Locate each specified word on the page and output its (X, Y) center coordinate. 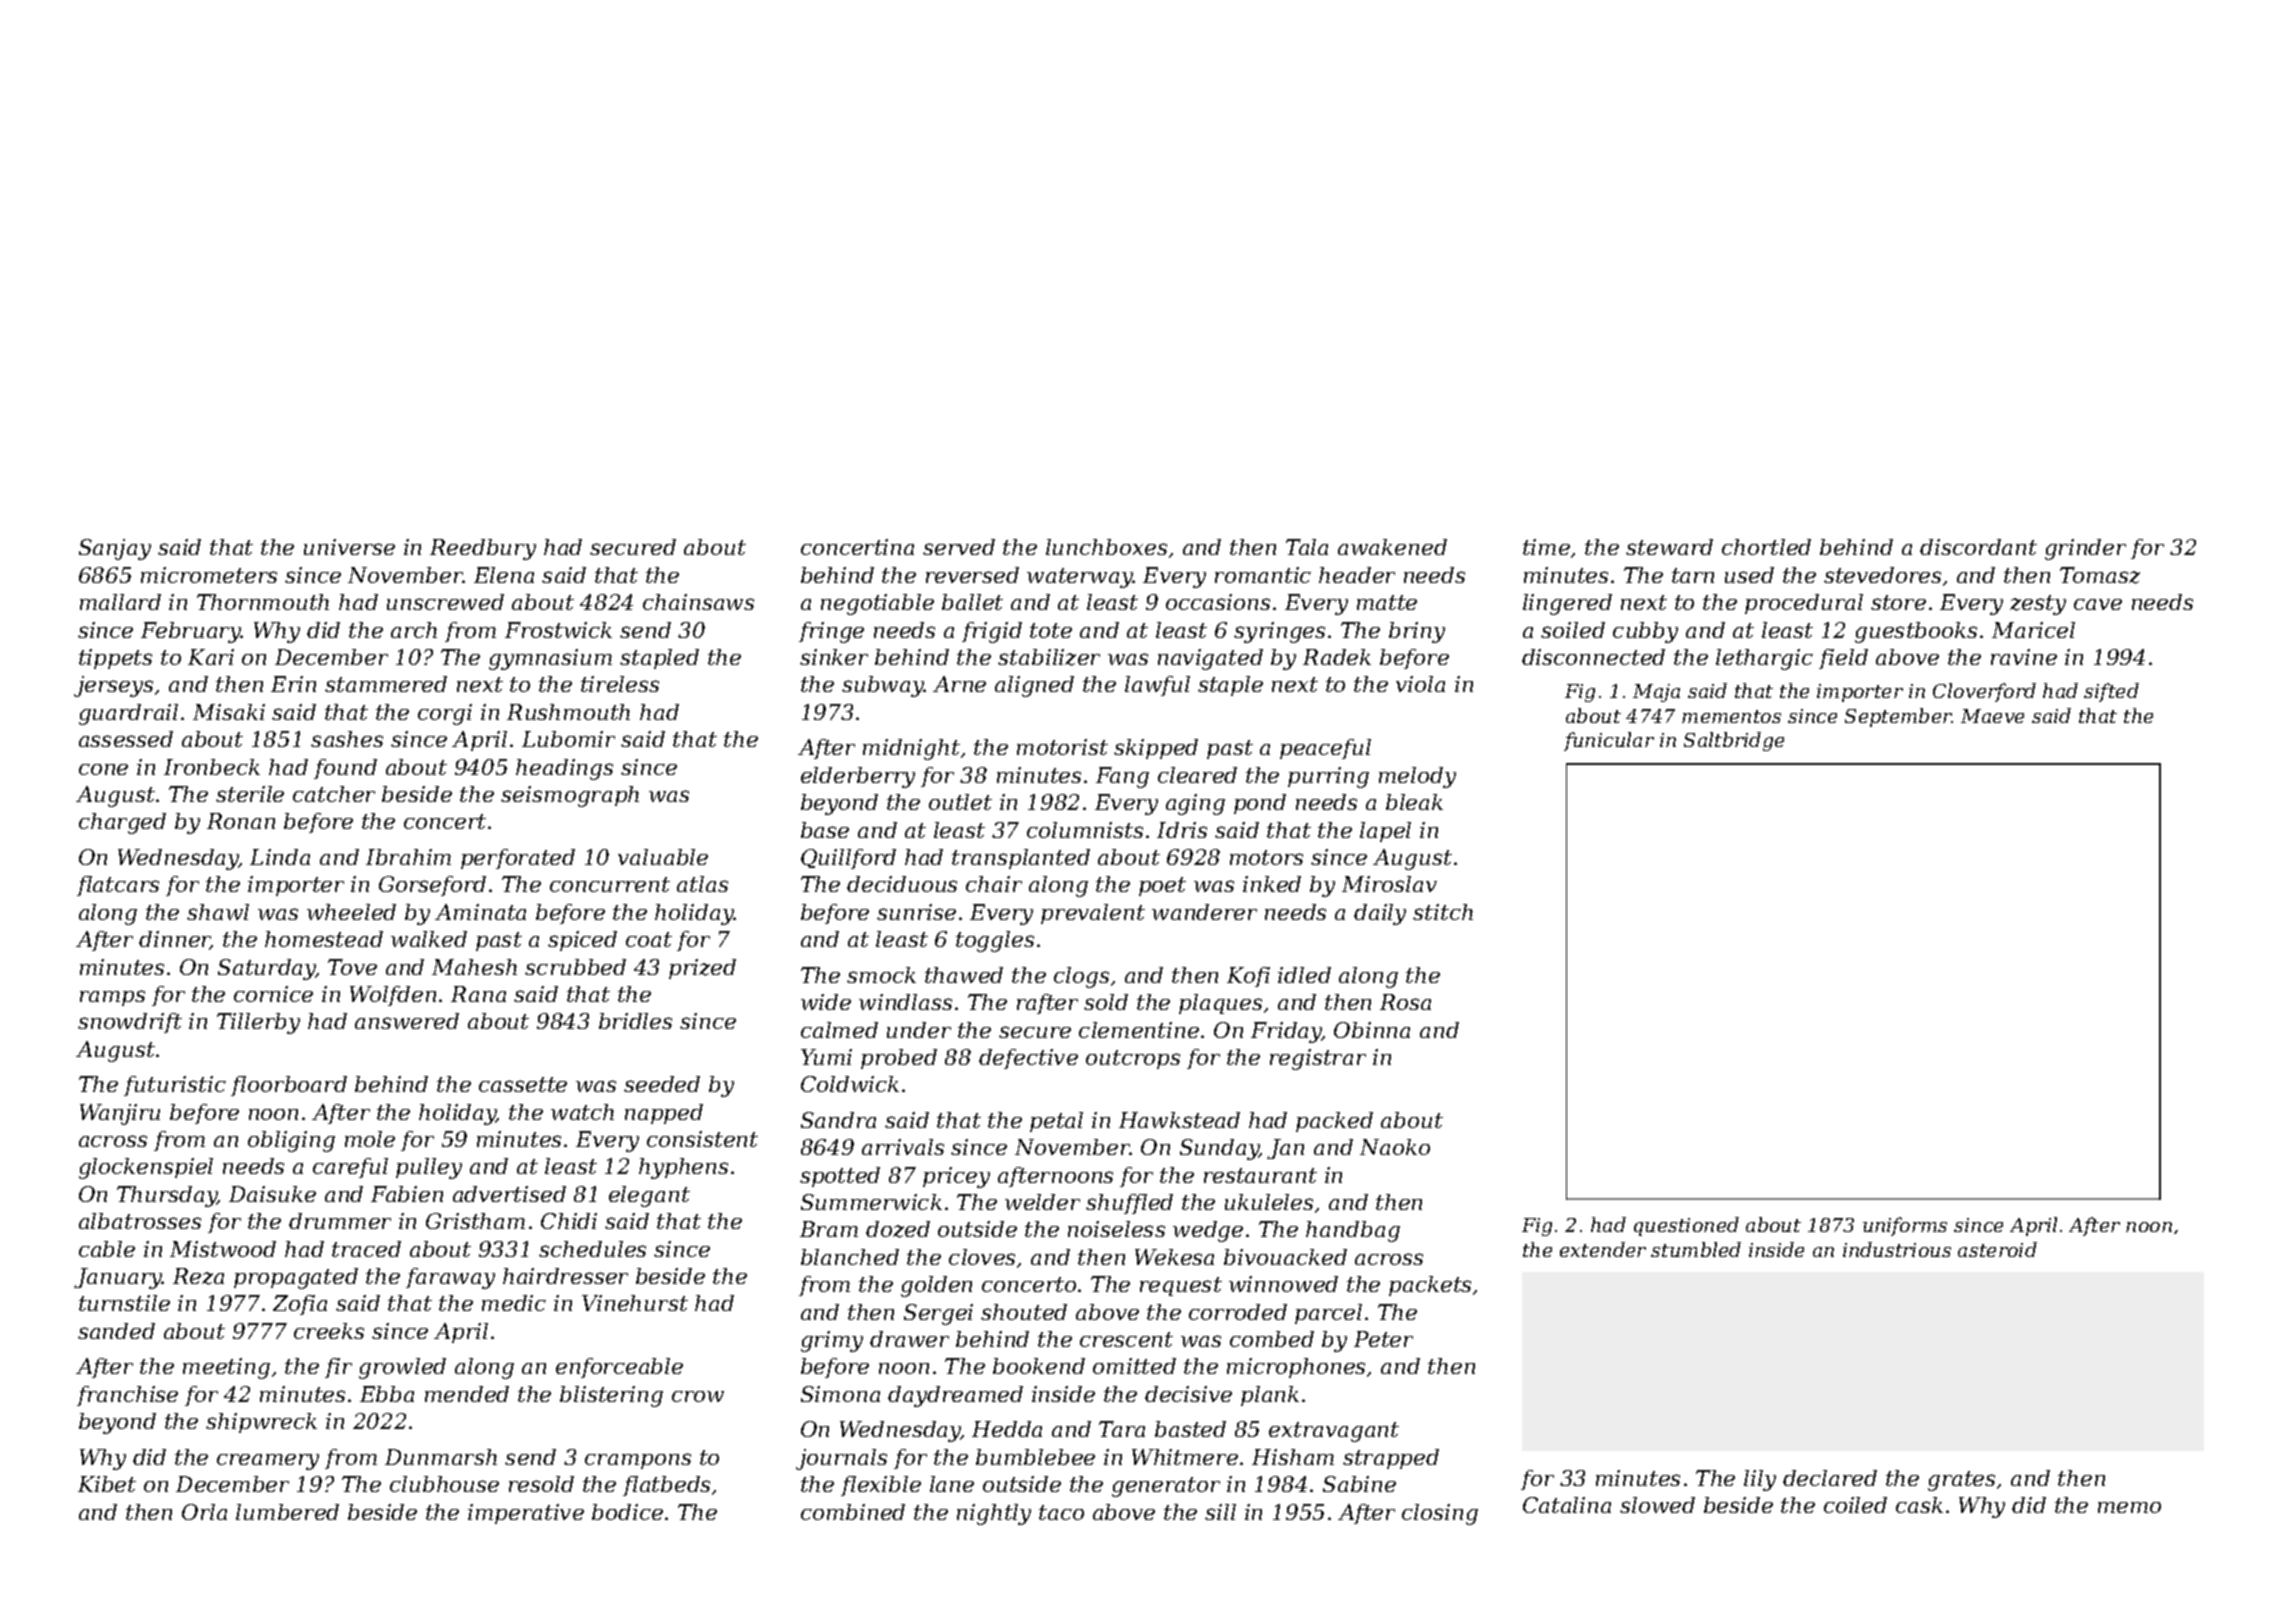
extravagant (1334, 1432)
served (959, 547)
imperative (526, 1514)
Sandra (838, 1120)
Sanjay (115, 549)
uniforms (1905, 1226)
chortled (1766, 547)
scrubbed (575, 967)
